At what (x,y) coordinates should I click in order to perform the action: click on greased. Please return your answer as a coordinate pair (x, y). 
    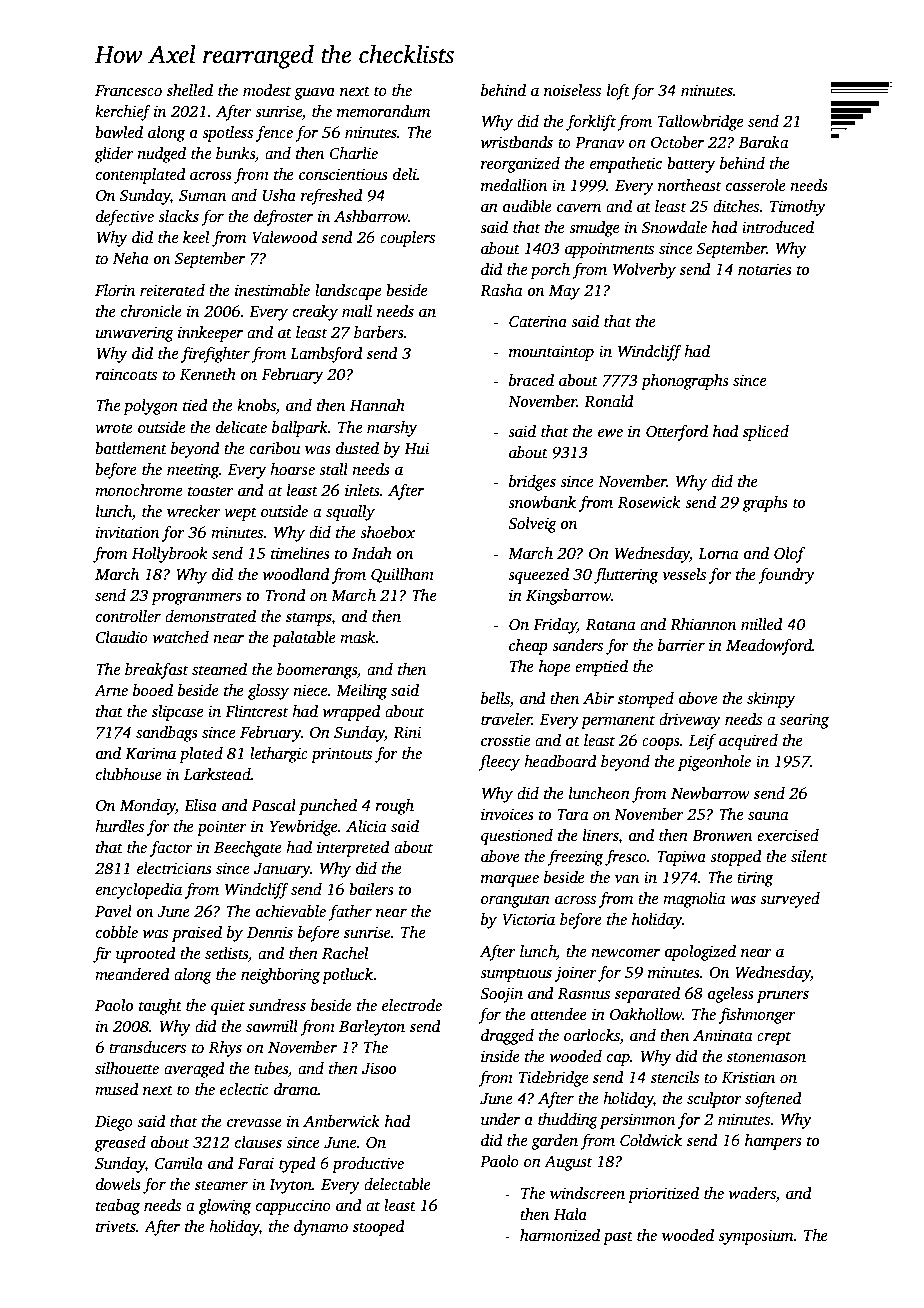
    Looking at the image, I should click on (120, 1144).
